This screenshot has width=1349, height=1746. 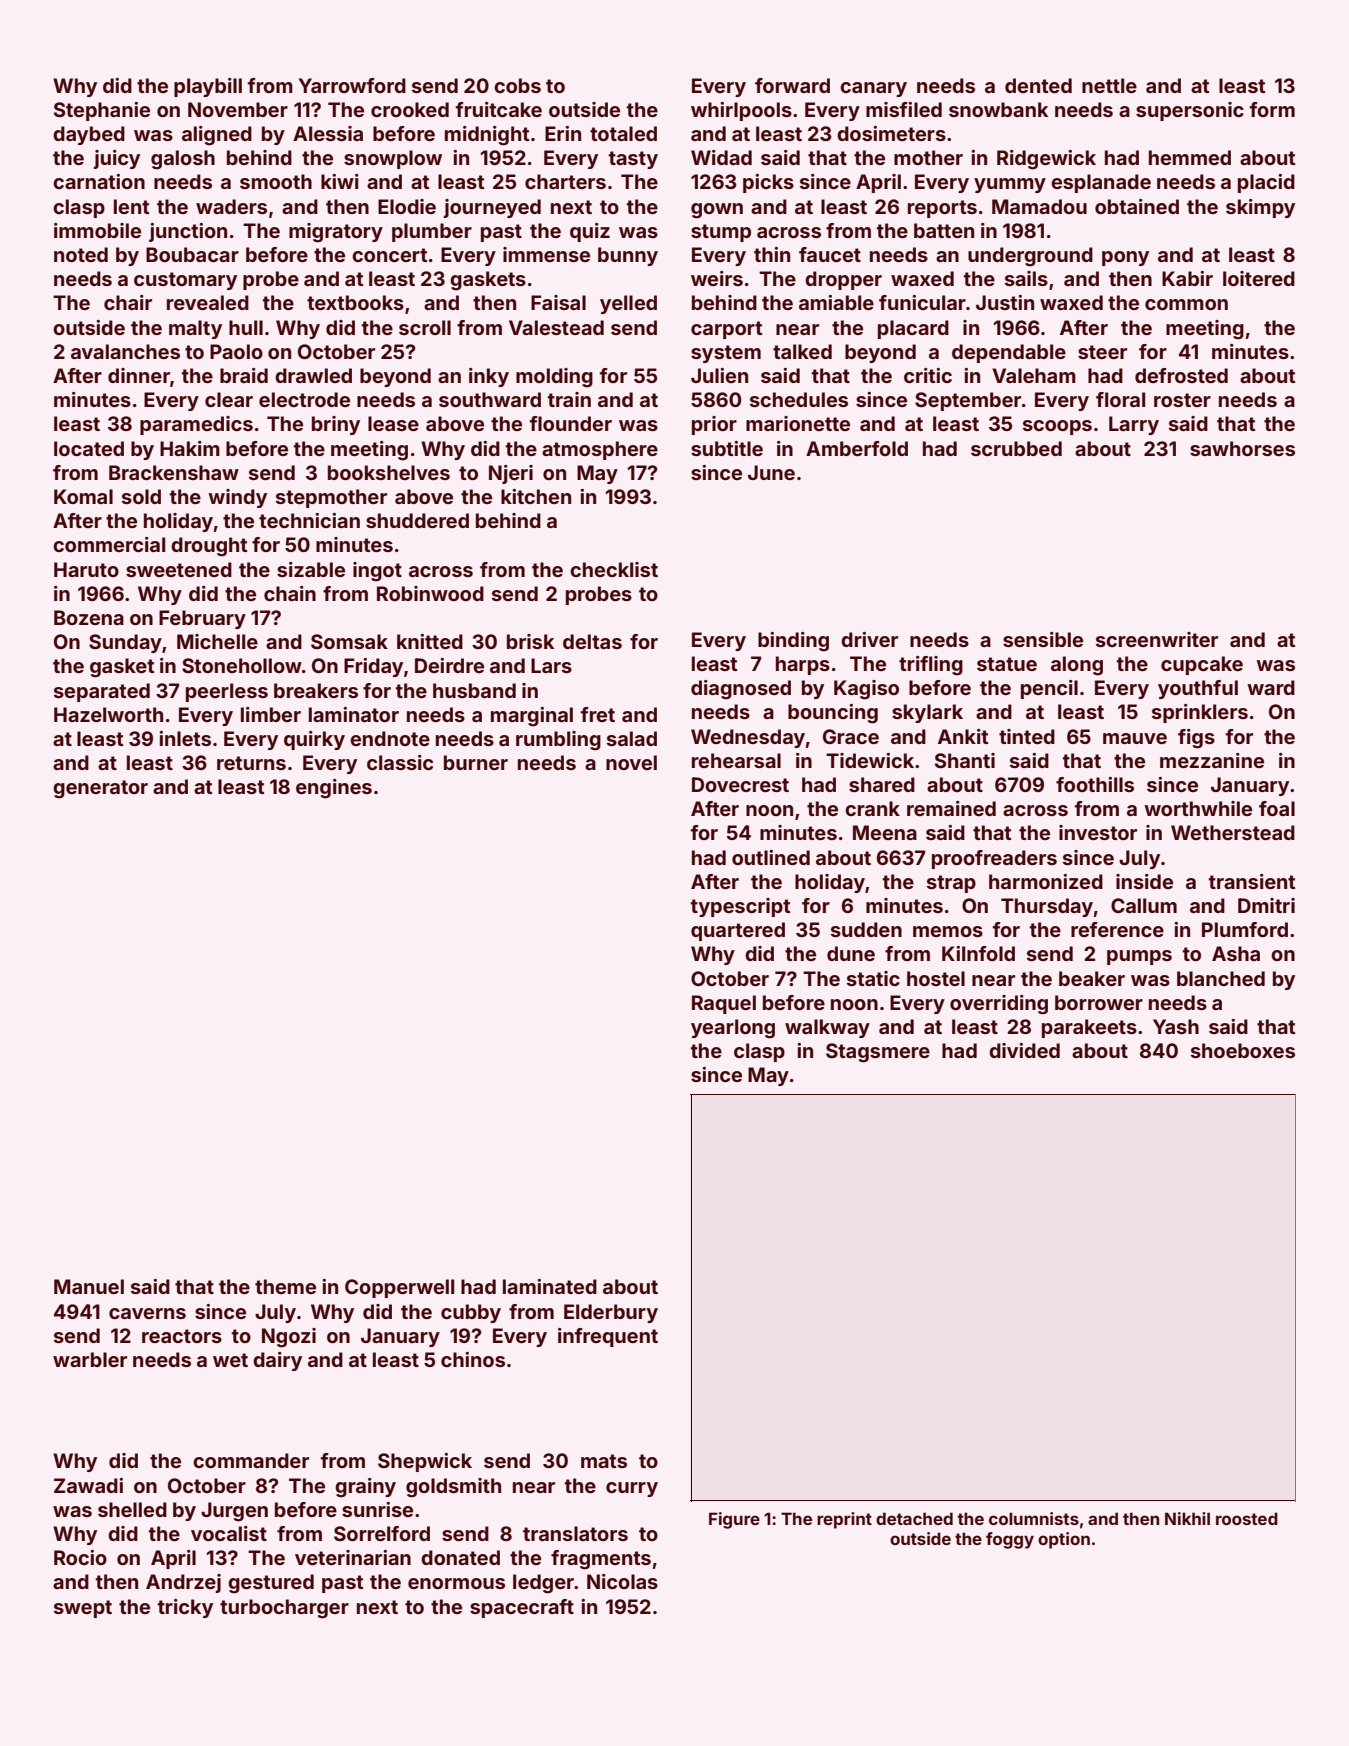 I want to click on commander, so click(x=251, y=1460).
